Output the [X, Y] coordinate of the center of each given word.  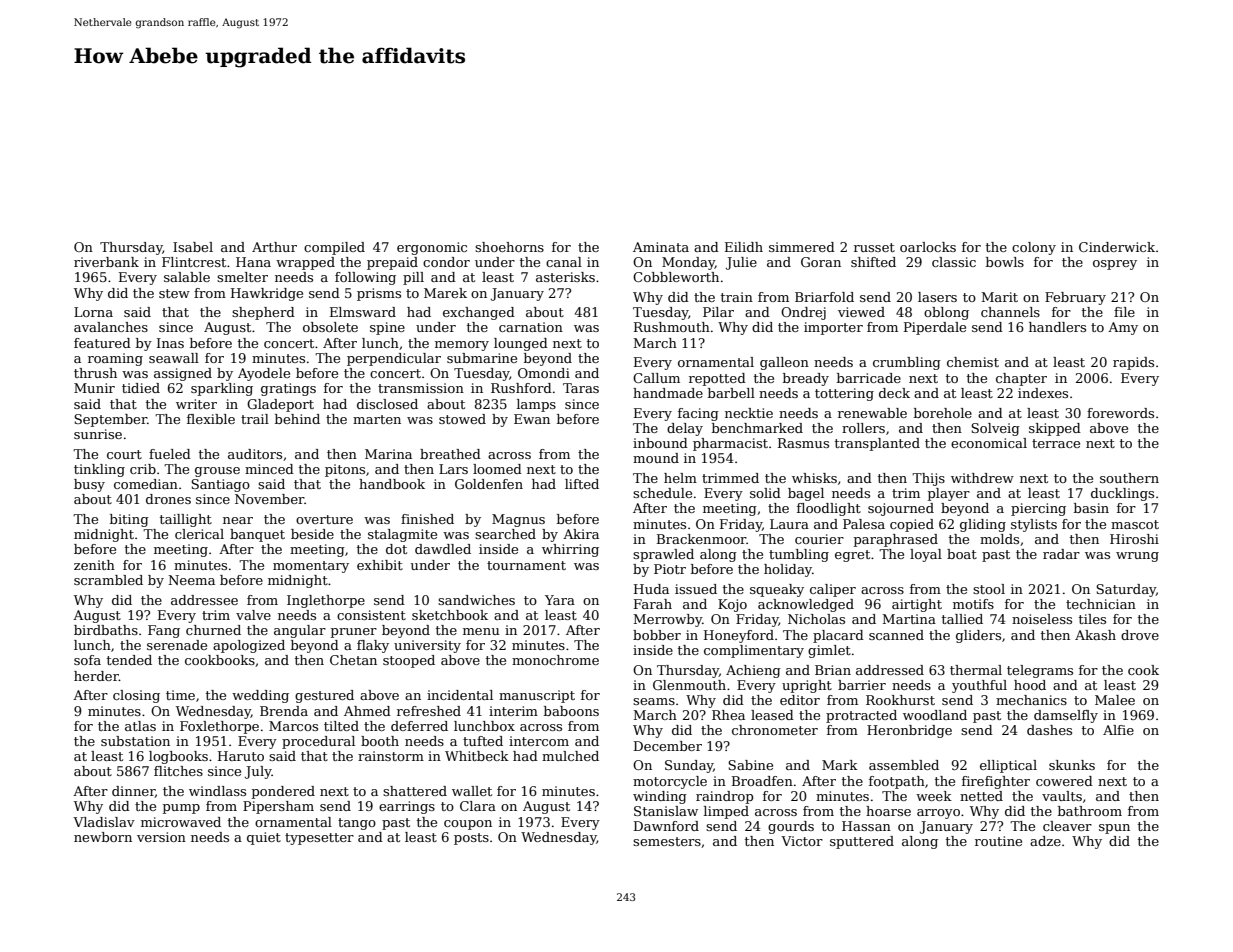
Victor [802, 841]
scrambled [108, 580]
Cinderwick [1117, 247]
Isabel [193, 247]
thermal [976, 670]
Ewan [532, 419]
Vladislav [104, 822]
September [110, 420]
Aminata [661, 247]
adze [1045, 841]
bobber [657, 635]
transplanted [877, 444]
